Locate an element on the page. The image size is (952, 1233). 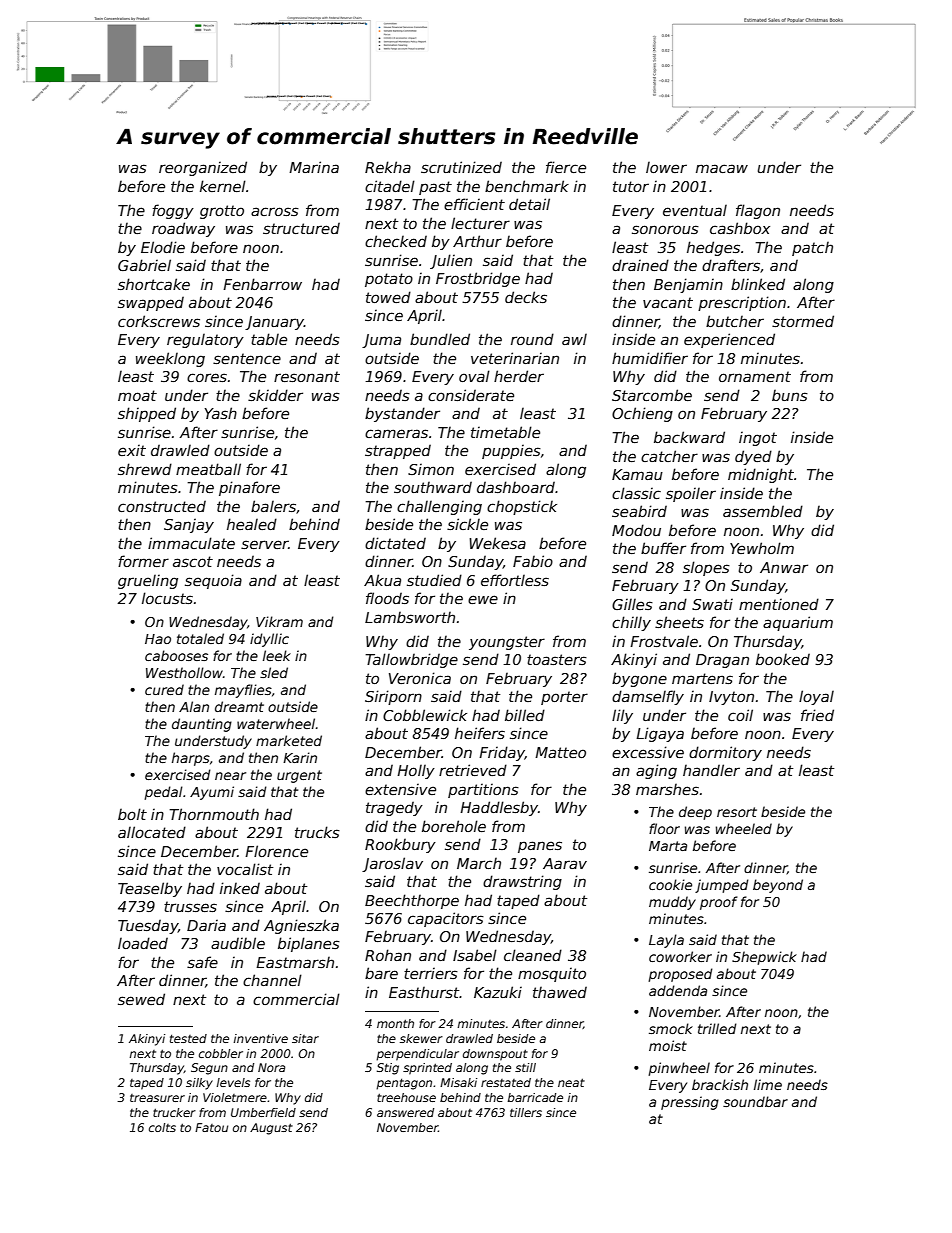
tillers is located at coordinates (526, 1112).
